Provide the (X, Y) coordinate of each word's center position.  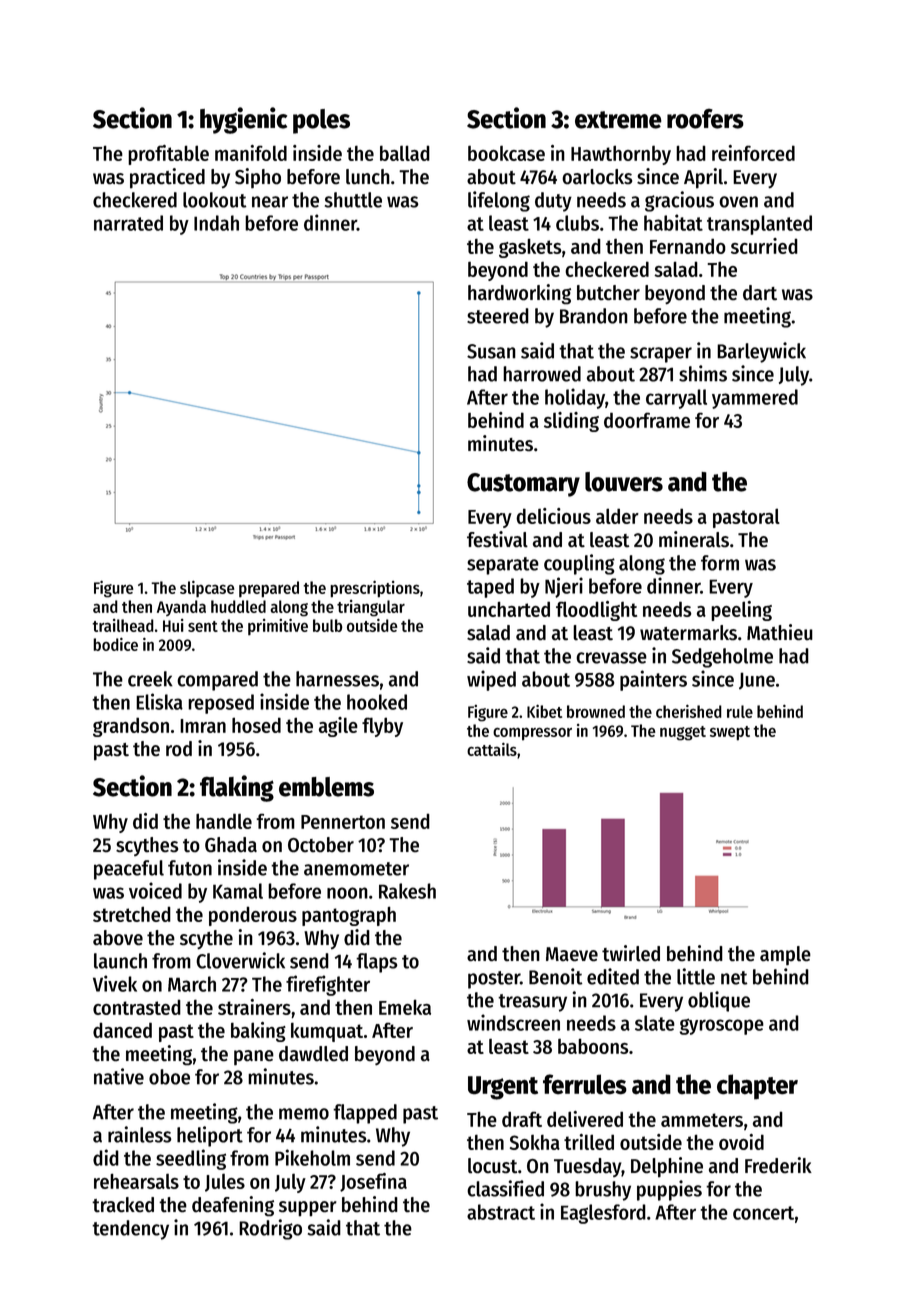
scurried (764, 246)
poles (321, 121)
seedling (191, 1159)
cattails (492, 749)
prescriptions (375, 589)
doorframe (647, 420)
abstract (501, 1212)
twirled (631, 953)
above (118, 937)
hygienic (243, 120)
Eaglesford (603, 1214)
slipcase (207, 589)
